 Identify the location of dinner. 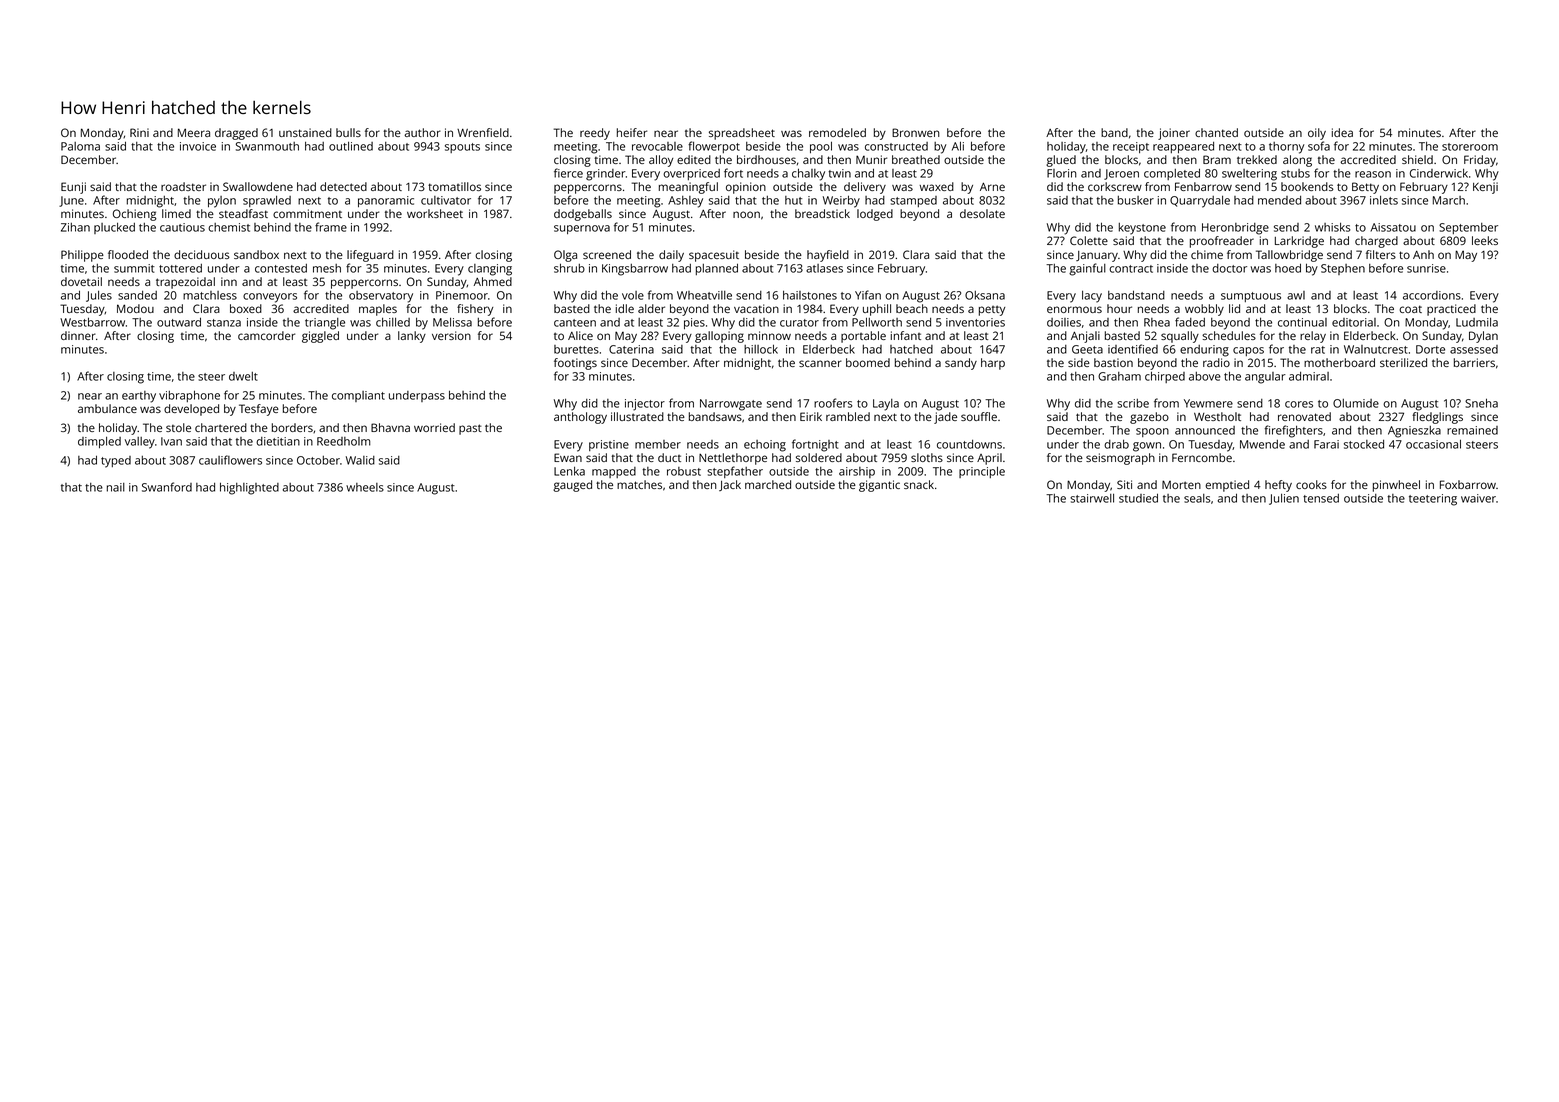
(78, 335).
